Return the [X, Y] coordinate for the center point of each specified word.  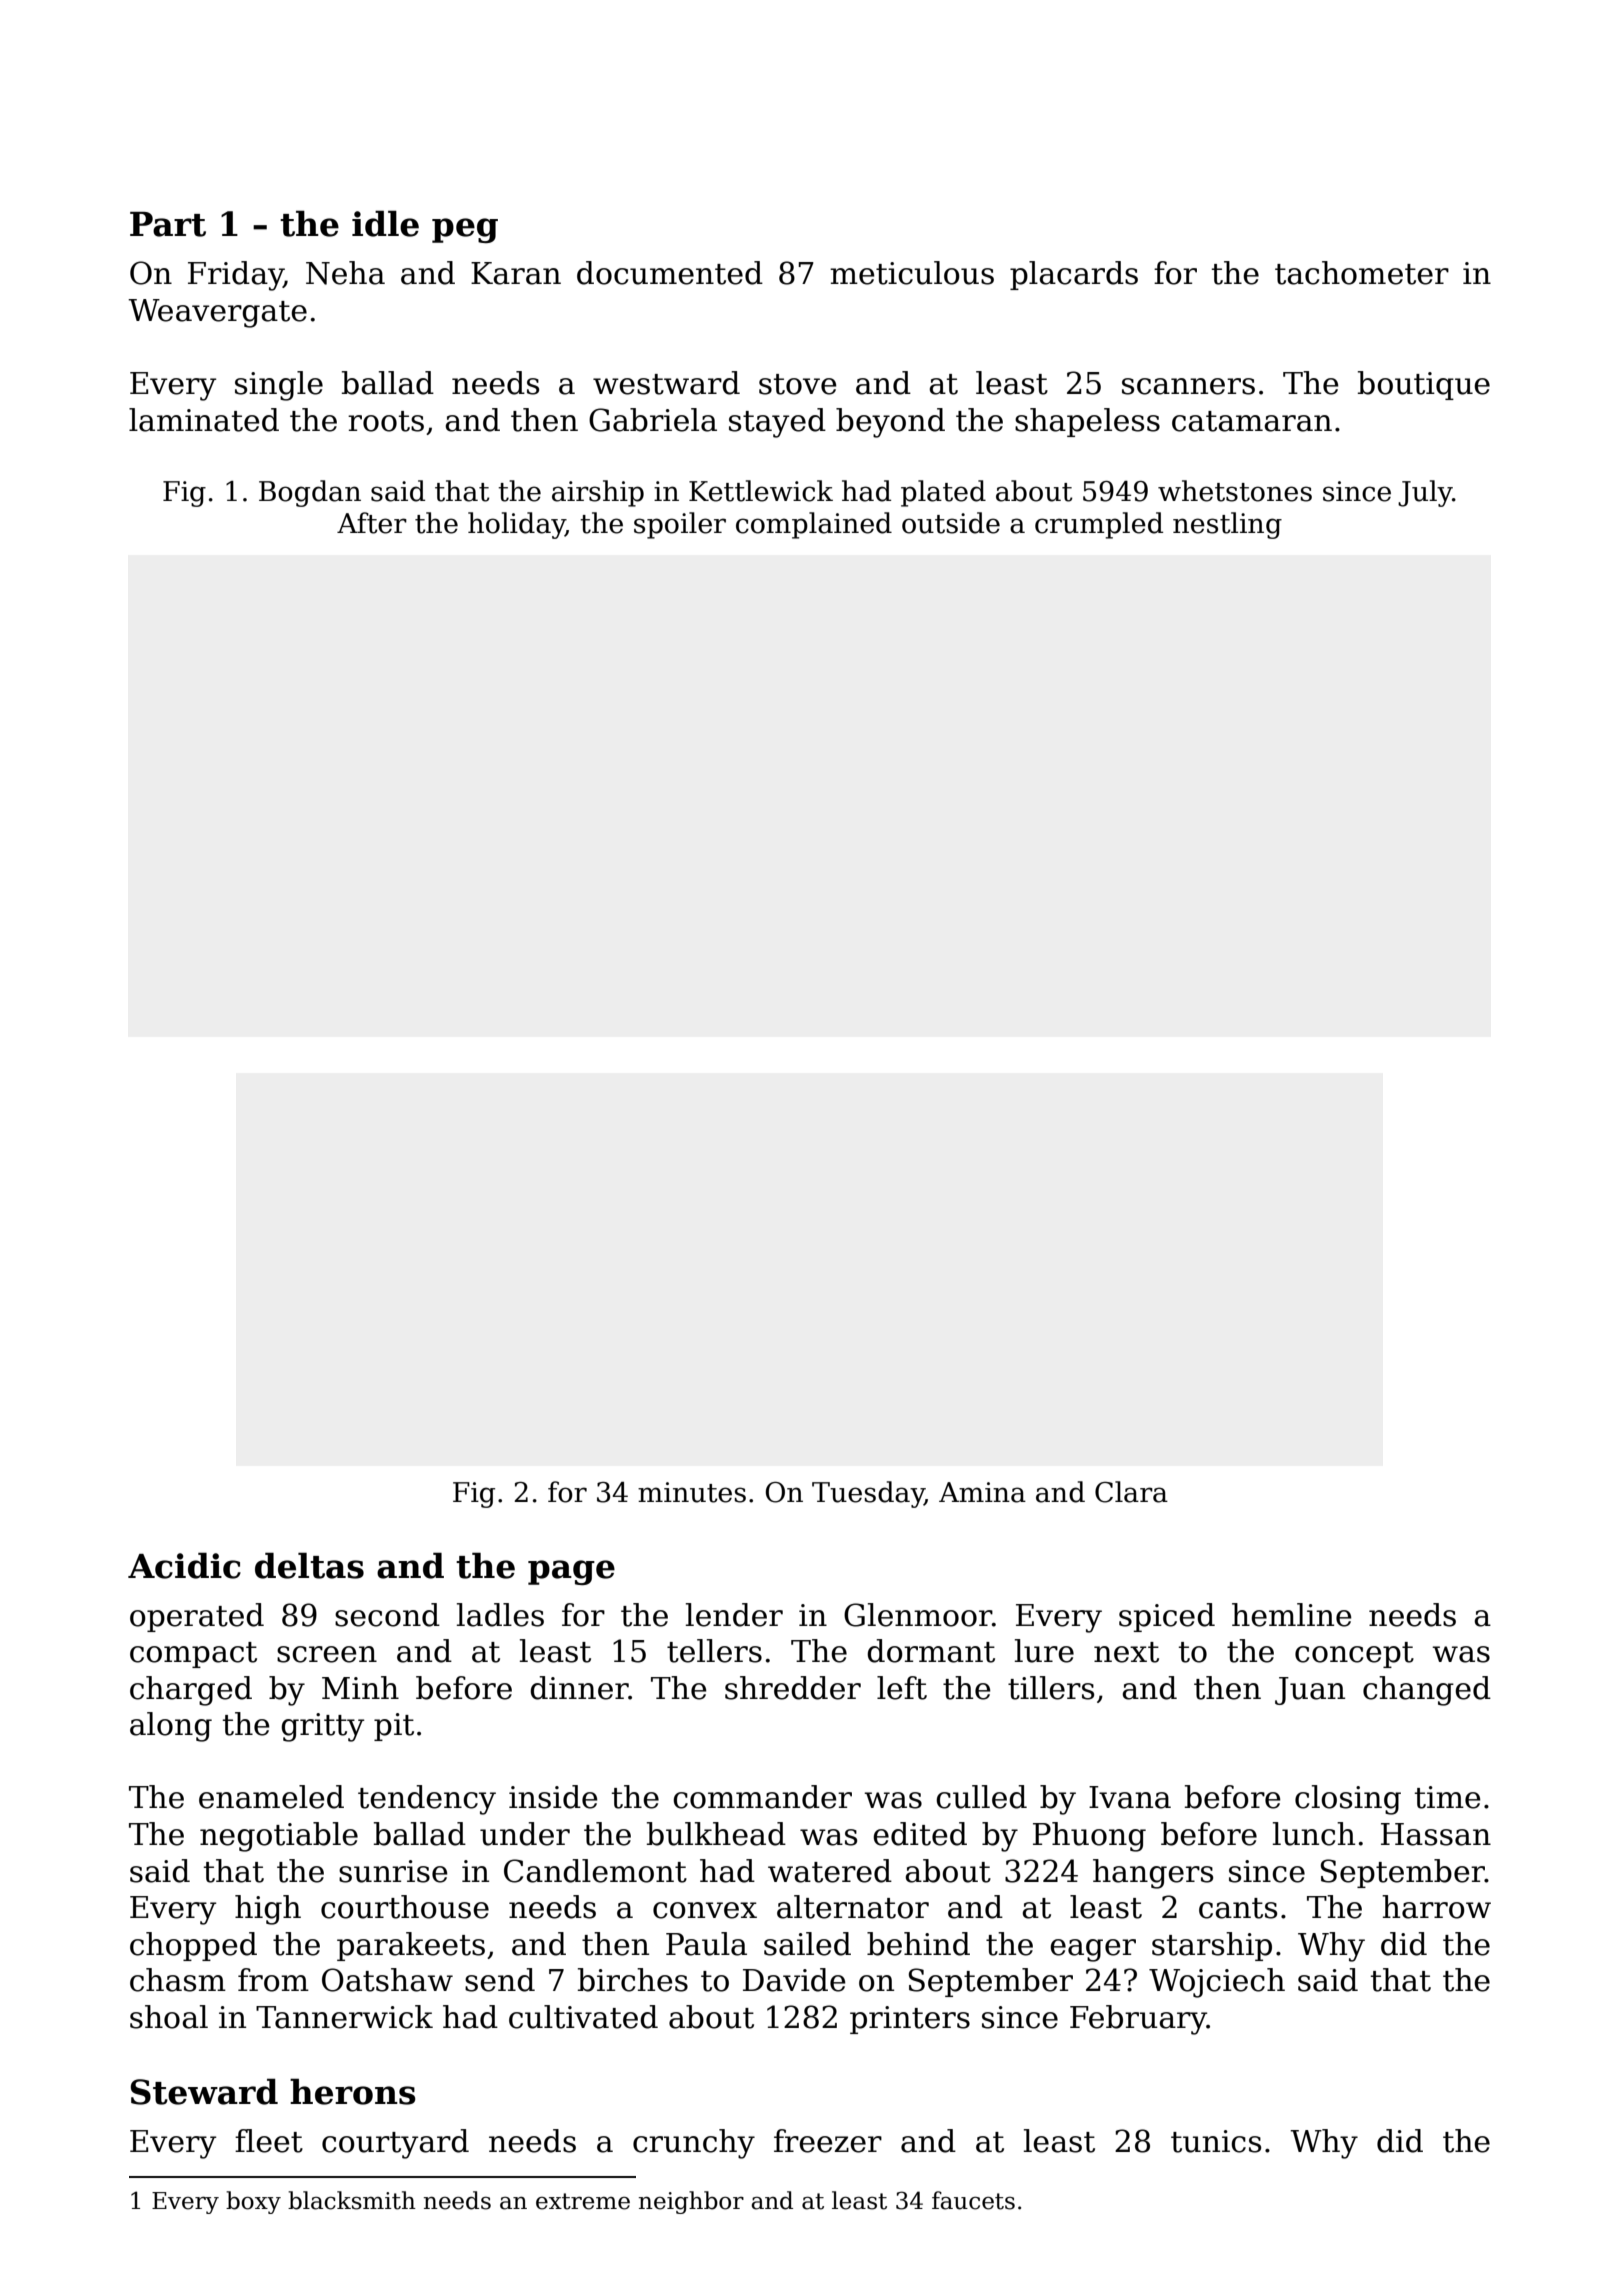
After [372, 523]
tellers [714, 1651]
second [387, 1615]
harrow [1436, 1907]
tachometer [1362, 273]
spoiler [680, 525]
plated [943, 493]
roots [386, 421]
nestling [1227, 525]
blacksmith [352, 2200]
